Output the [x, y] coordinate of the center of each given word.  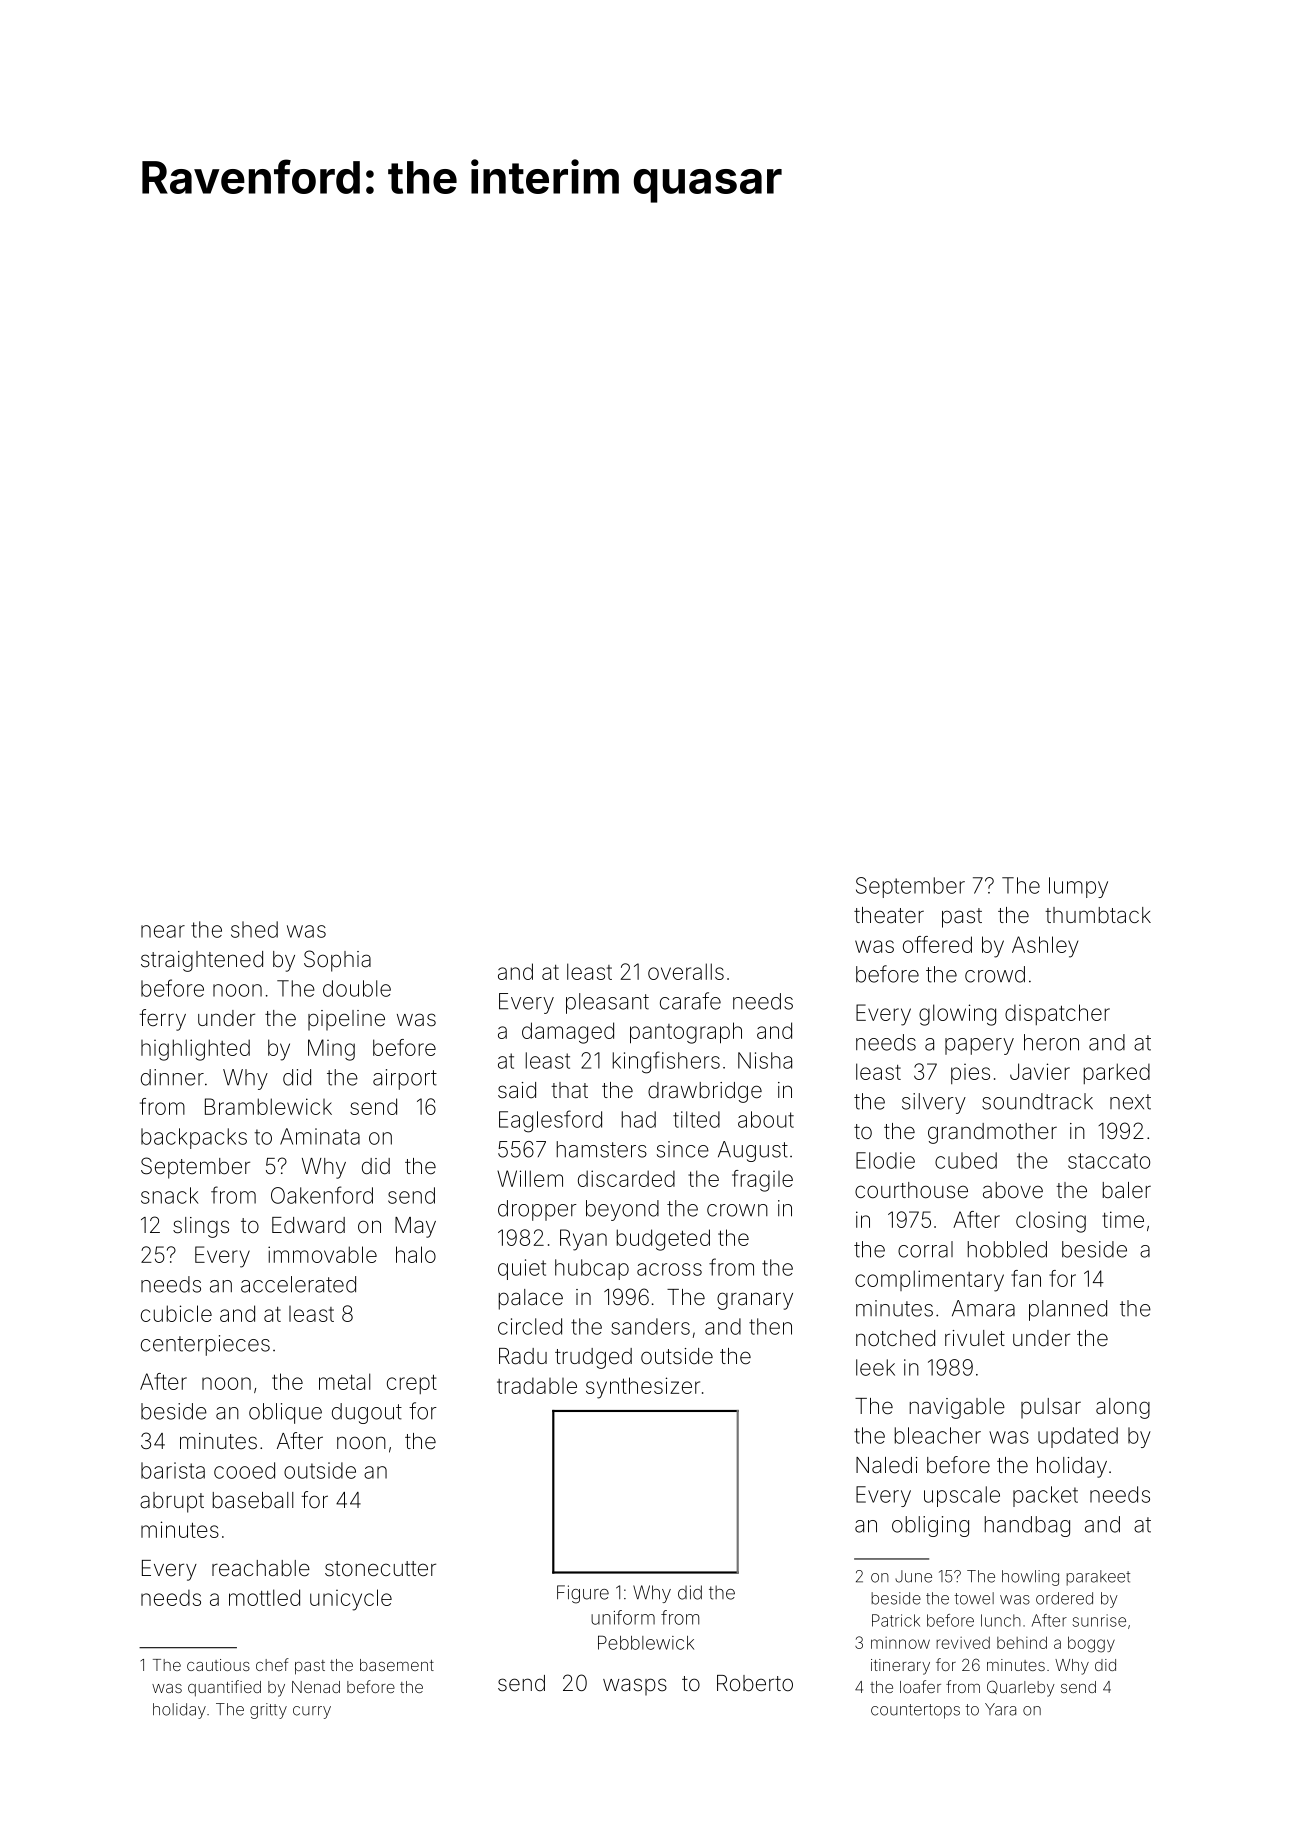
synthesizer [643, 1388]
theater [889, 915]
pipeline [346, 1020]
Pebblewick [646, 1642]
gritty [268, 1711]
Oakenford [322, 1195]
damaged [568, 1033]
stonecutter [380, 1569]
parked [1117, 1073]
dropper [537, 1210]
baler [1127, 1190]
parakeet [1098, 1578]
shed [254, 929]
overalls [686, 971]
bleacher [938, 1435]
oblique [285, 1413]
